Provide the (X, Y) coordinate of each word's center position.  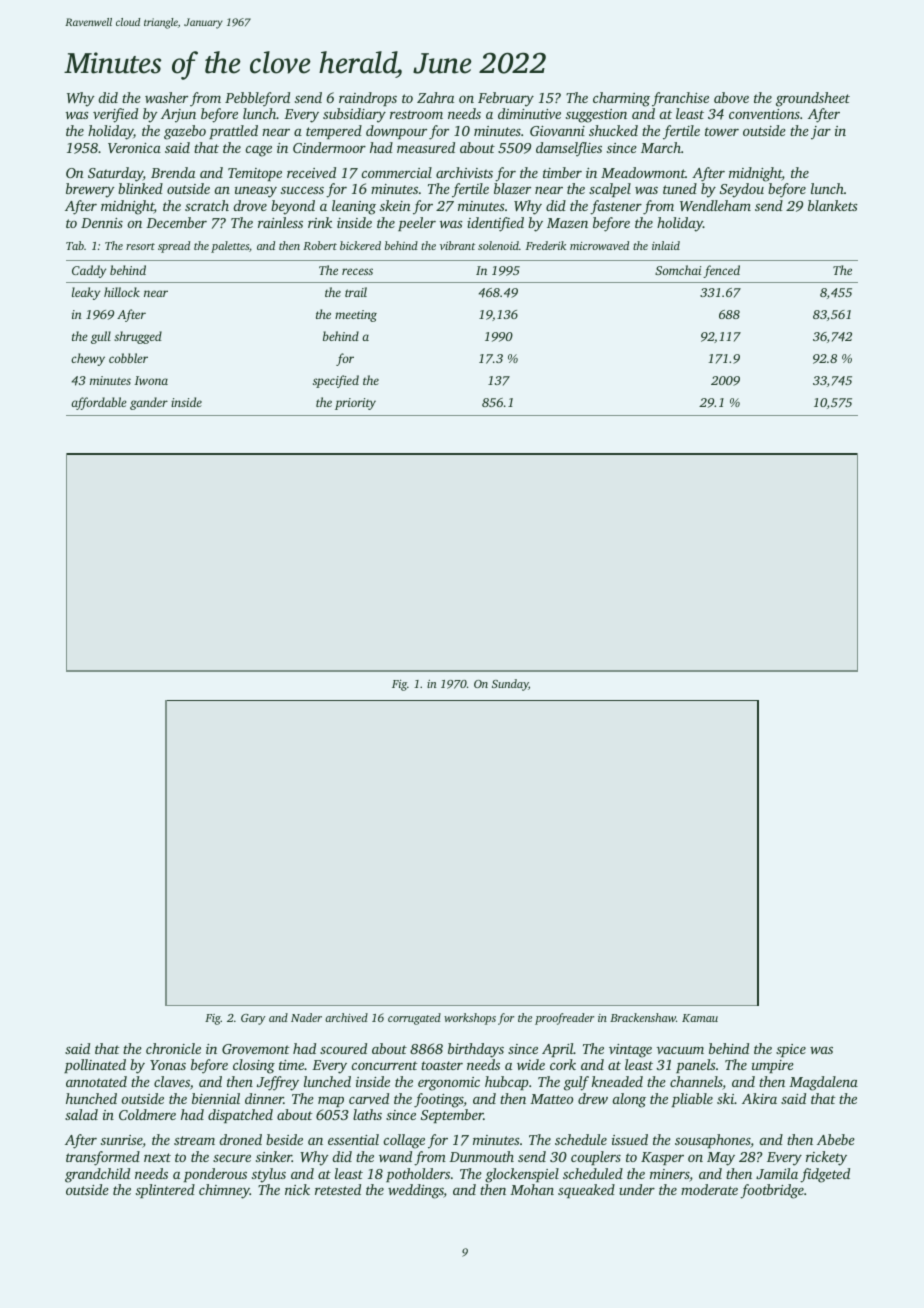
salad (81, 1114)
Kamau (700, 1018)
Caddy (89, 271)
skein (395, 205)
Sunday (510, 685)
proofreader (564, 1019)
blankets (833, 205)
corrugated (414, 1019)
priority (355, 404)
